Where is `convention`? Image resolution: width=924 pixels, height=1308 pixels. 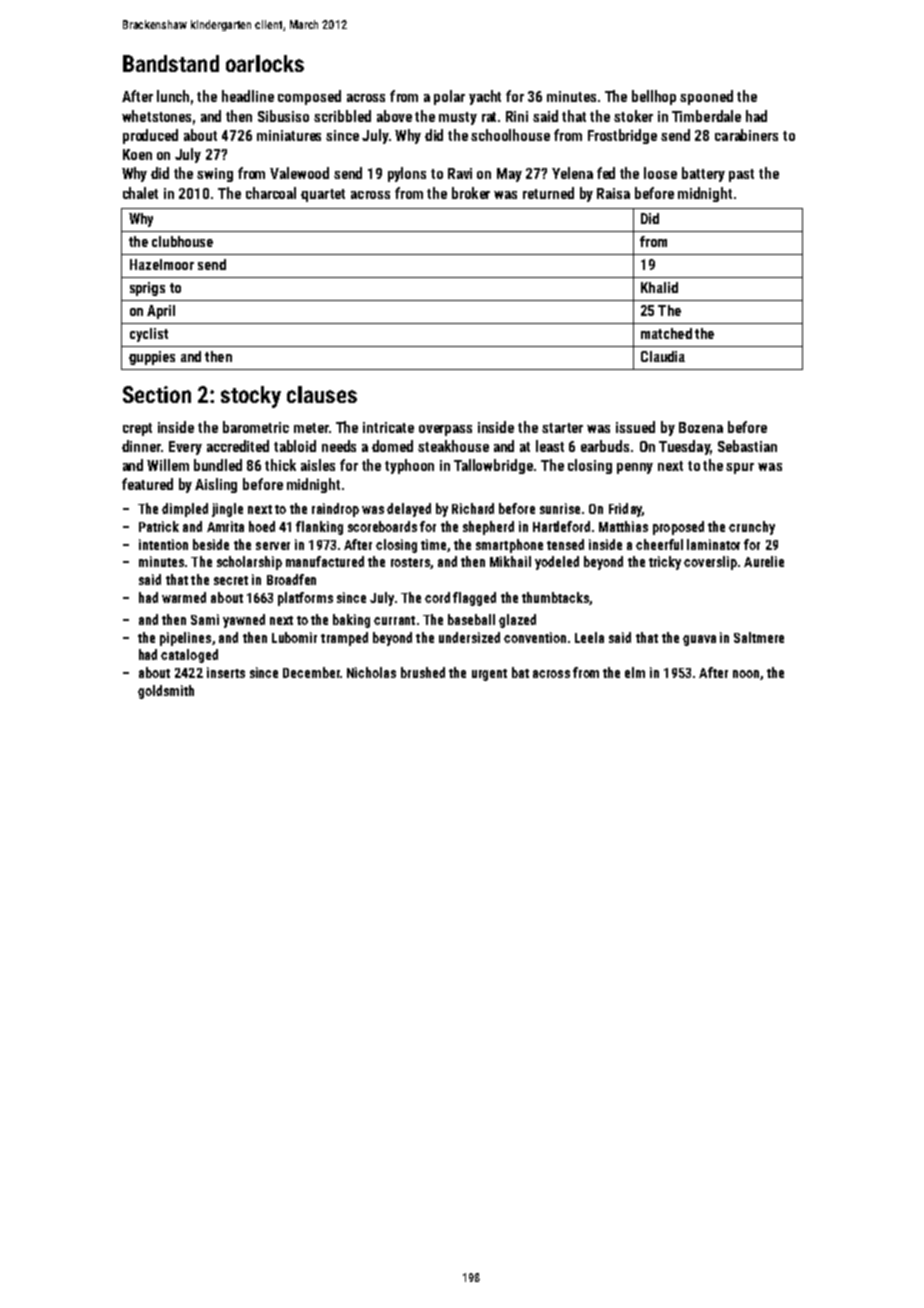
convention is located at coordinates (535, 637).
